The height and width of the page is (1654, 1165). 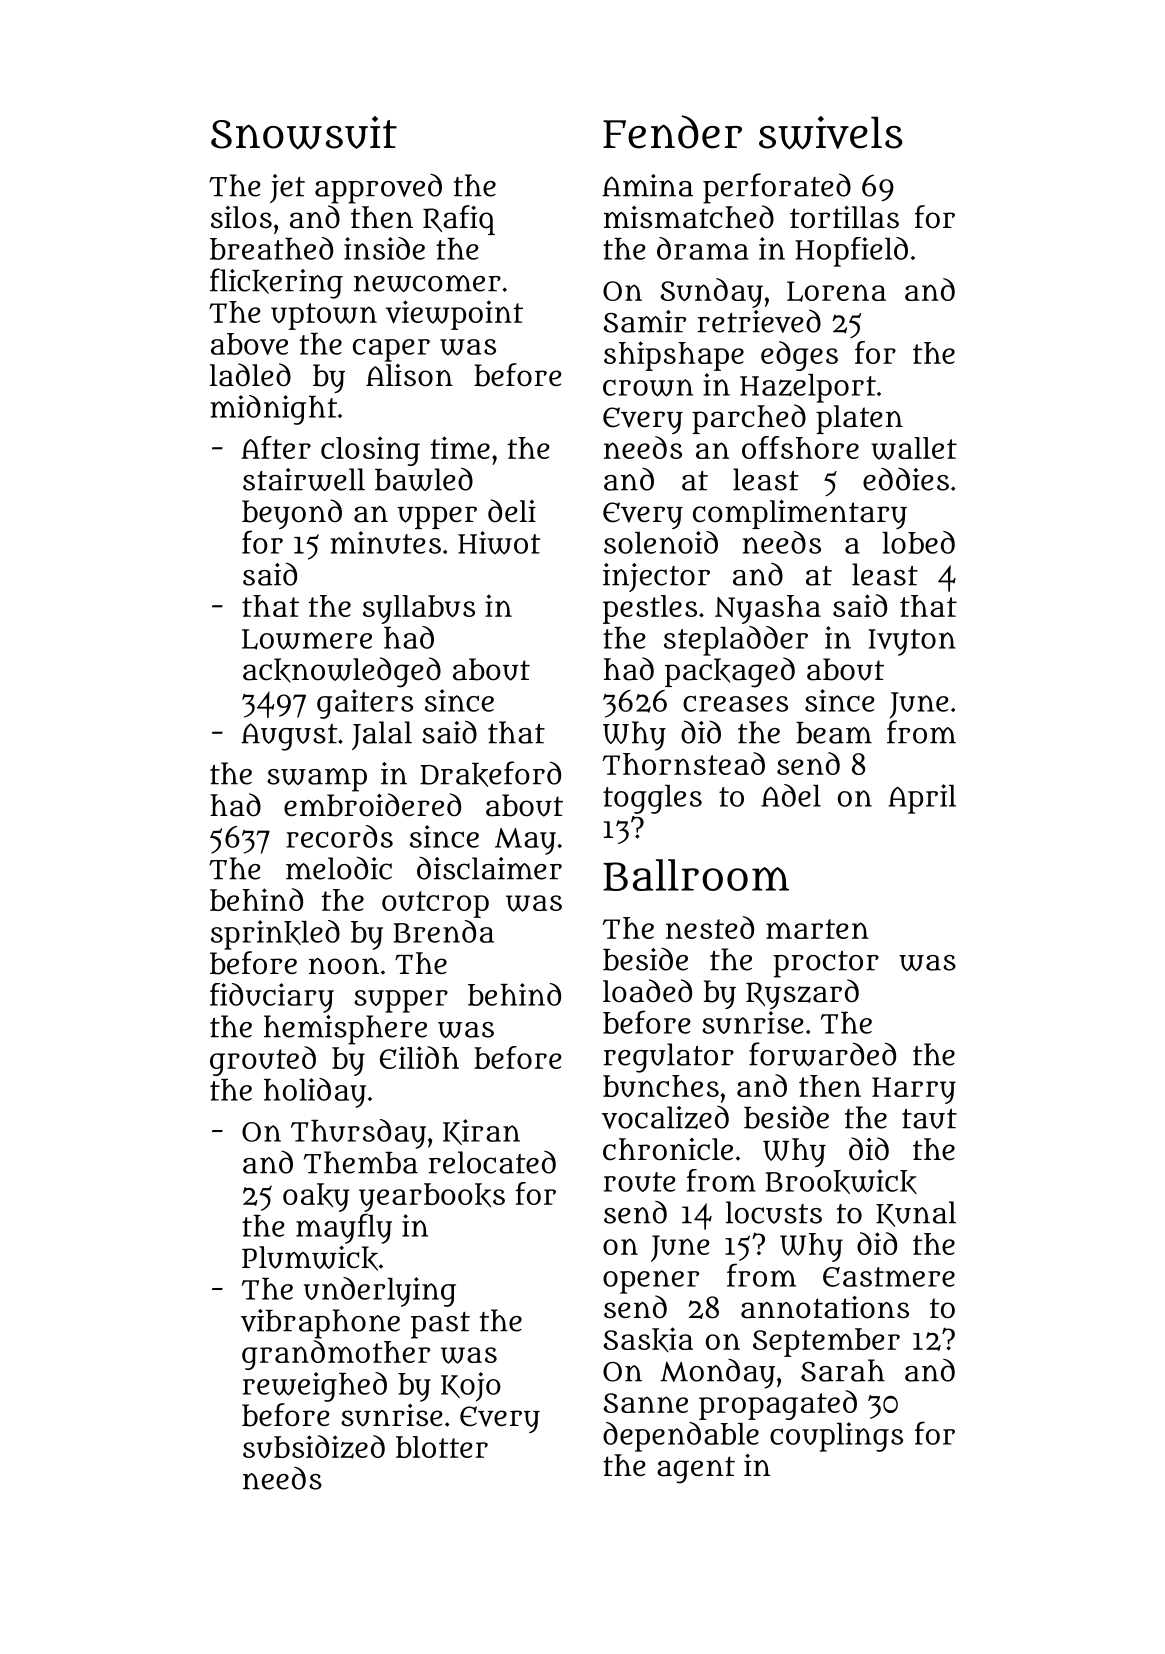 What do you see at coordinates (826, 964) in the page?
I see `proctor` at bounding box center [826, 964].
